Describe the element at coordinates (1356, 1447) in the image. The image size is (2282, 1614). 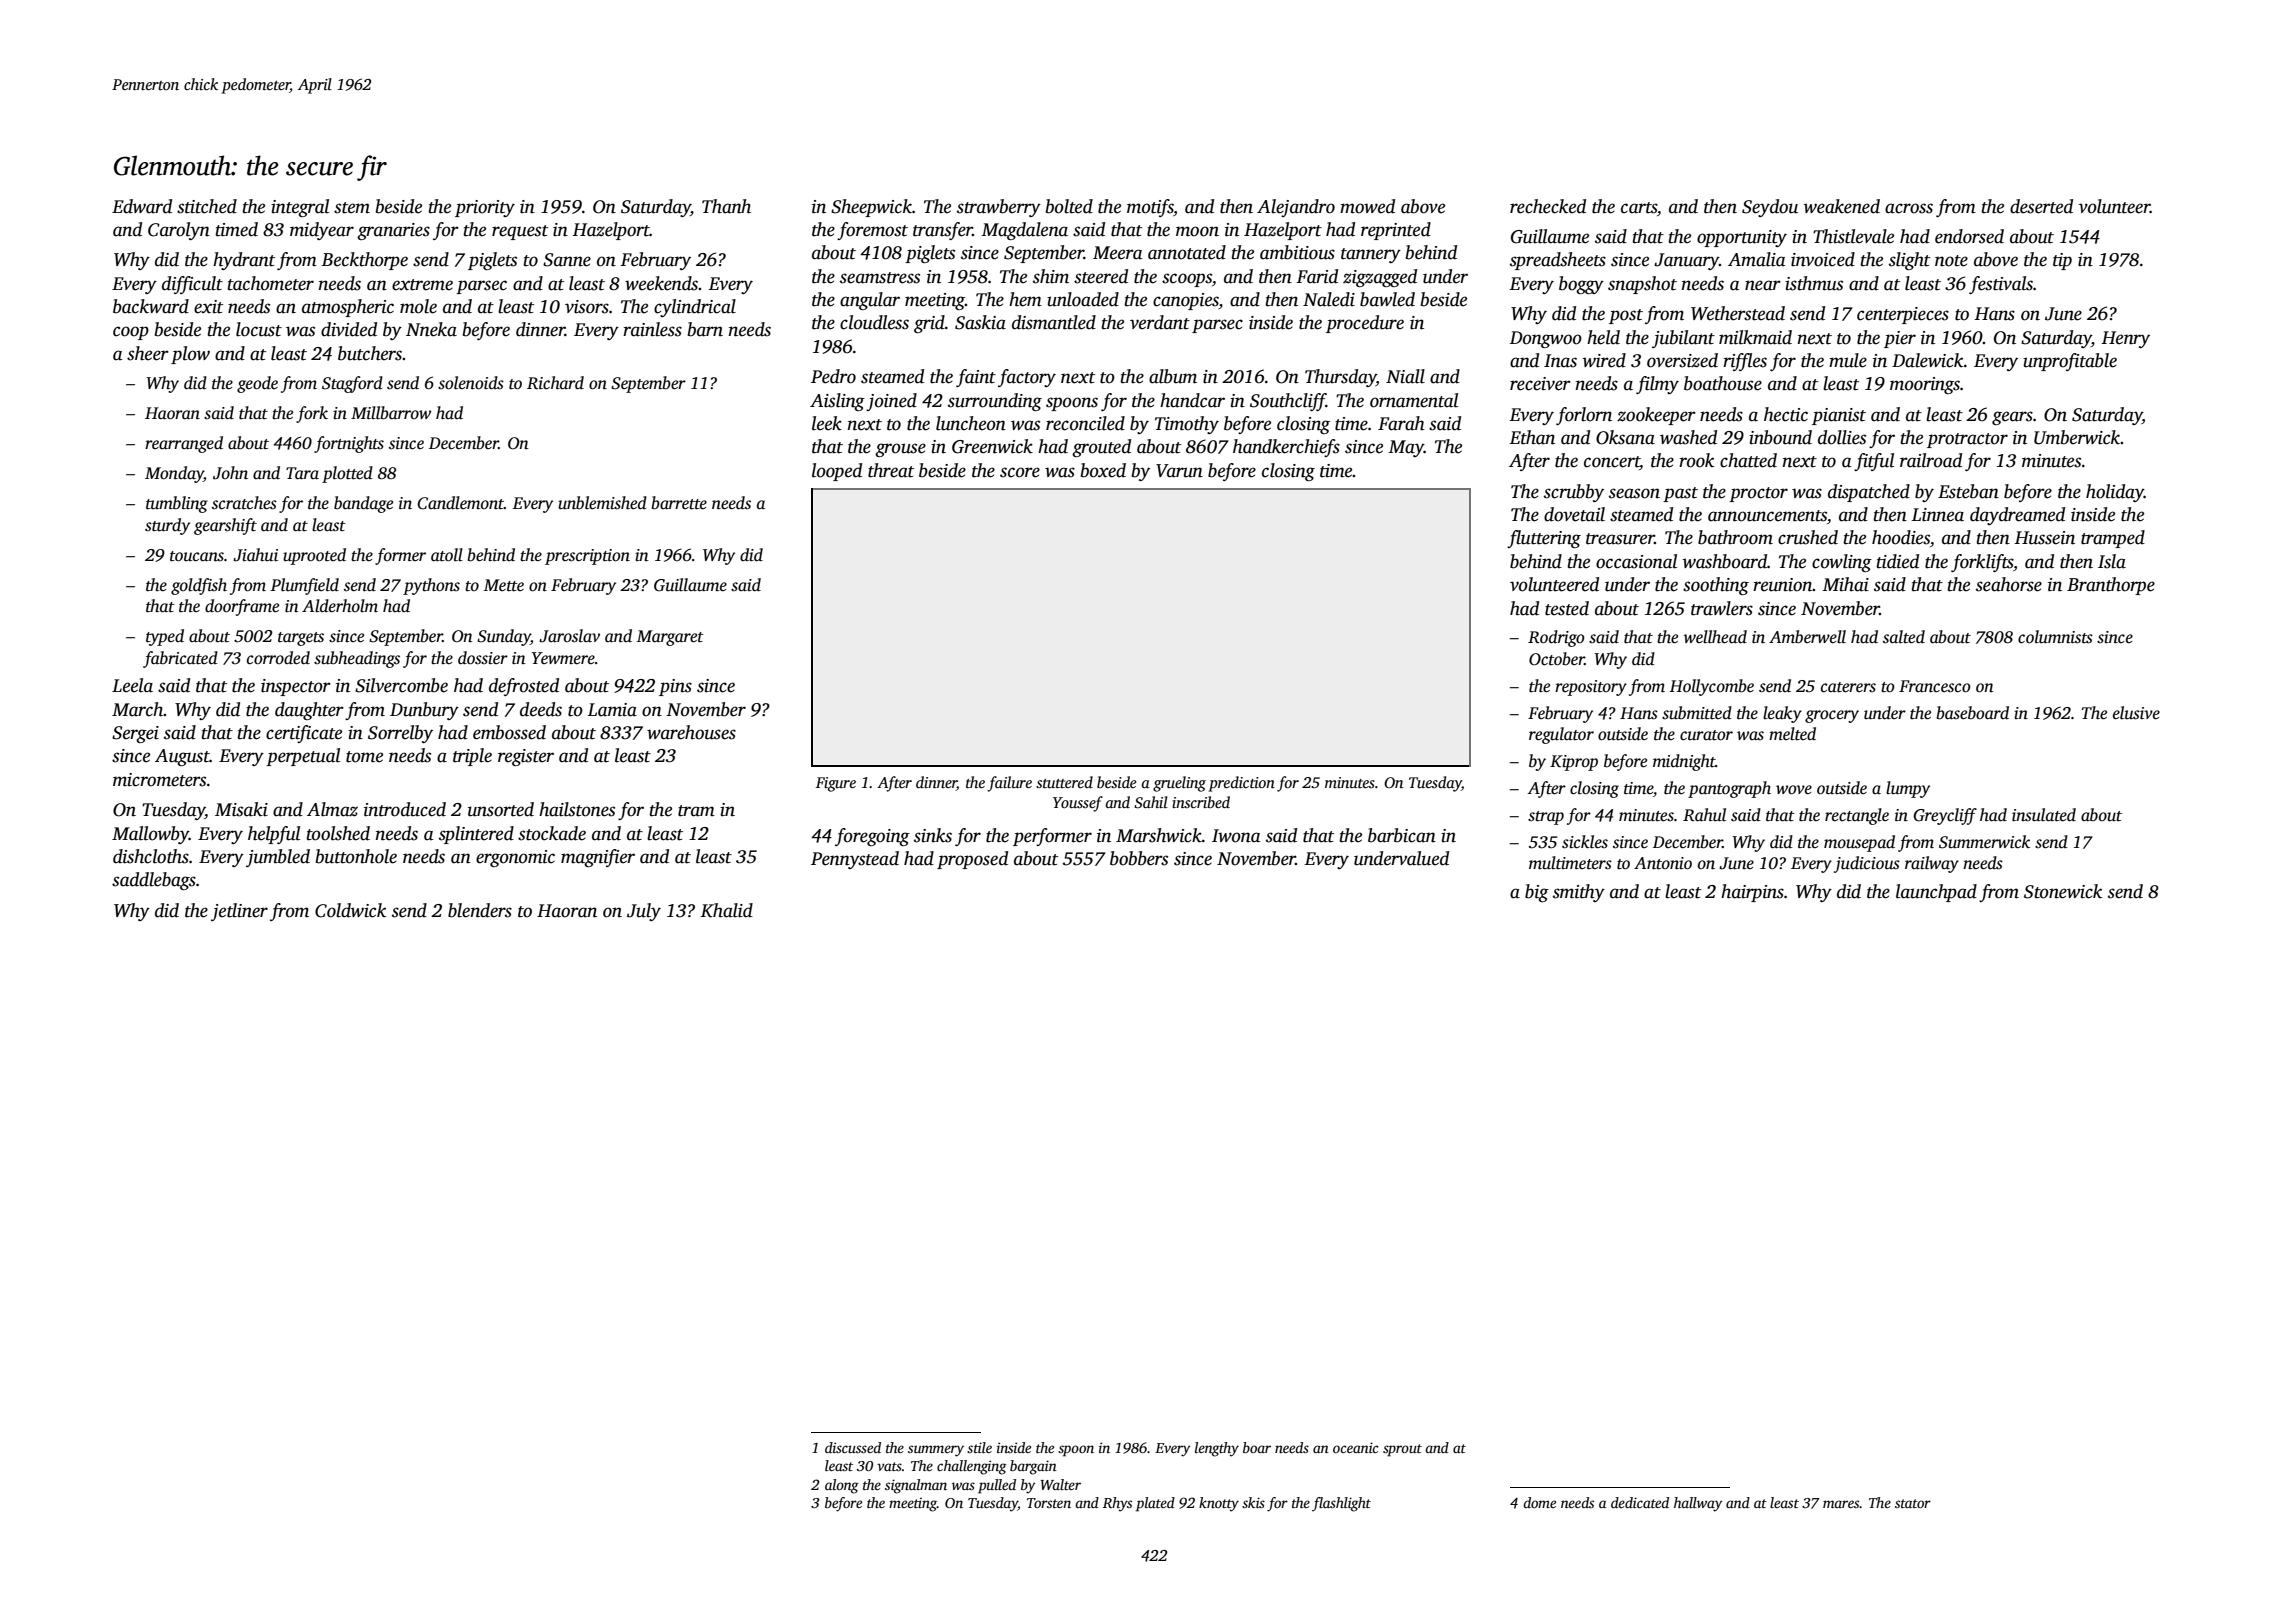
I see `oceanic` at that location.
